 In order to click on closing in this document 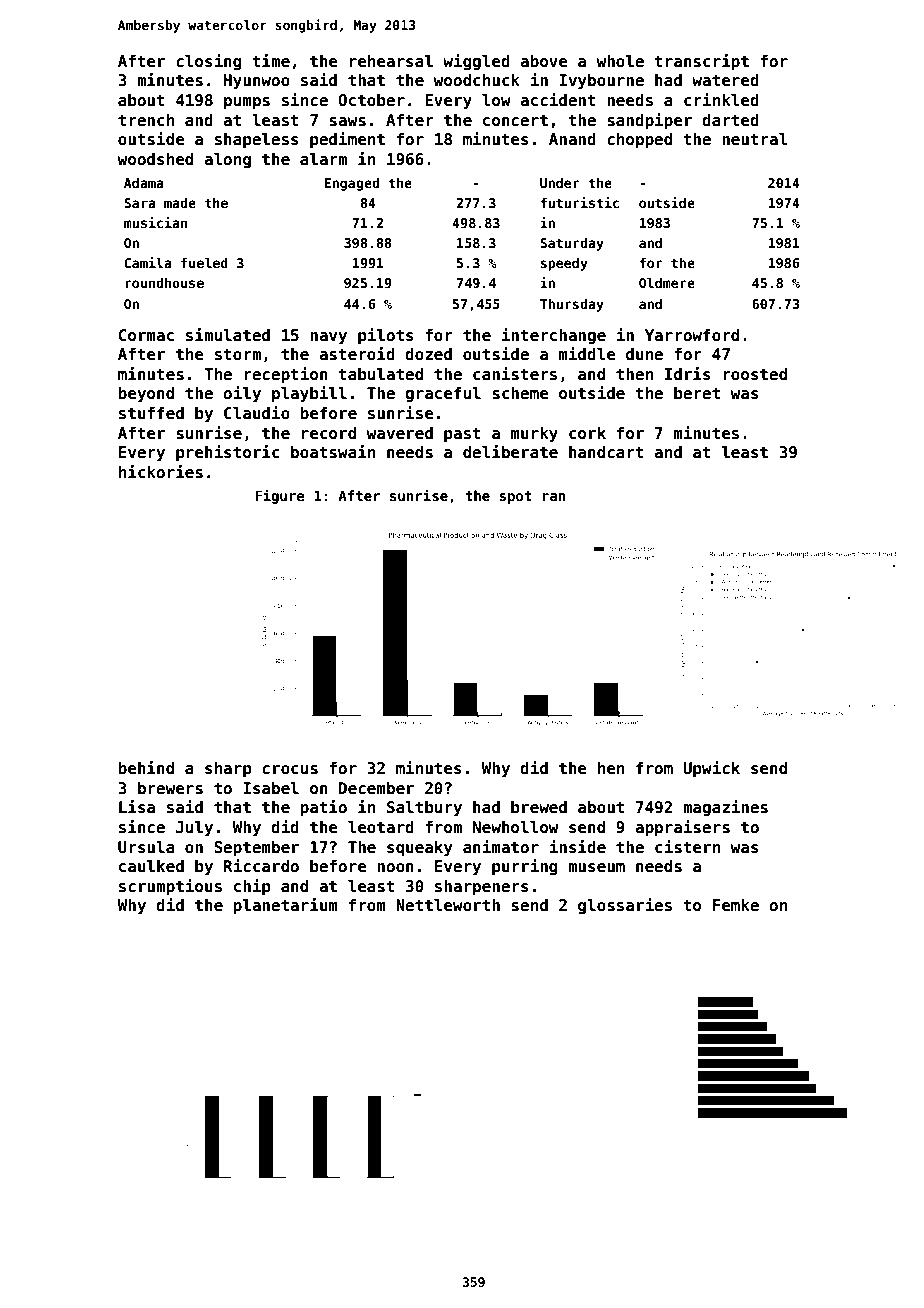, I will do `click(209, 62)`.
